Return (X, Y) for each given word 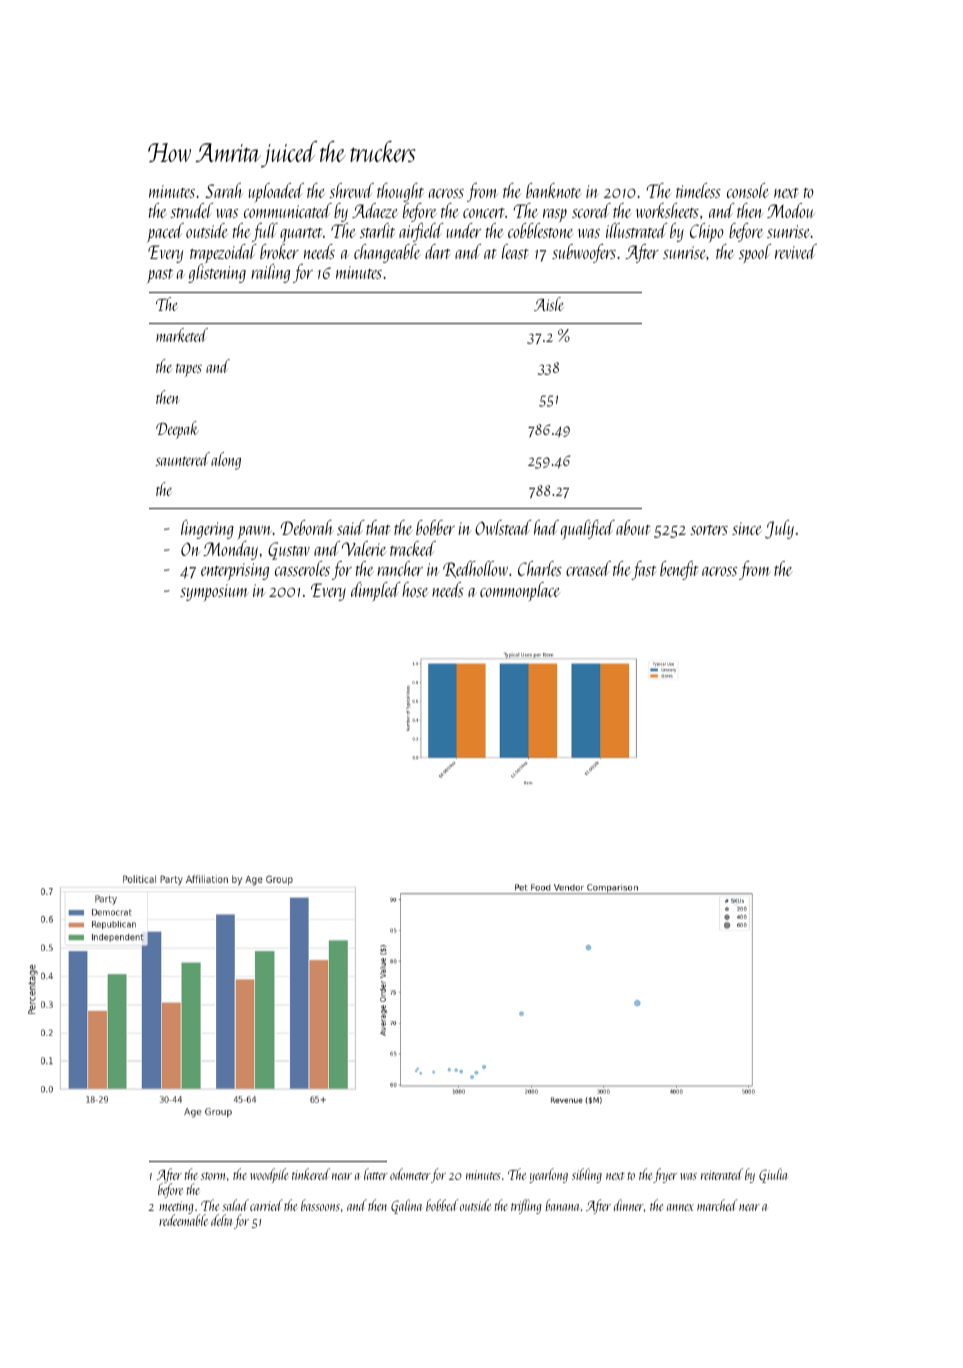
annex (680, 1207)
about (633, 527)
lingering (207, 529)
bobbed (442, 1205)
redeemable (183, 1220)
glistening (217, 273)
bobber (435, 527)
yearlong (548, 1175)
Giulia (773, 1175)
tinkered (311, 1174)
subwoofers (584, 253)
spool (755, 253)
